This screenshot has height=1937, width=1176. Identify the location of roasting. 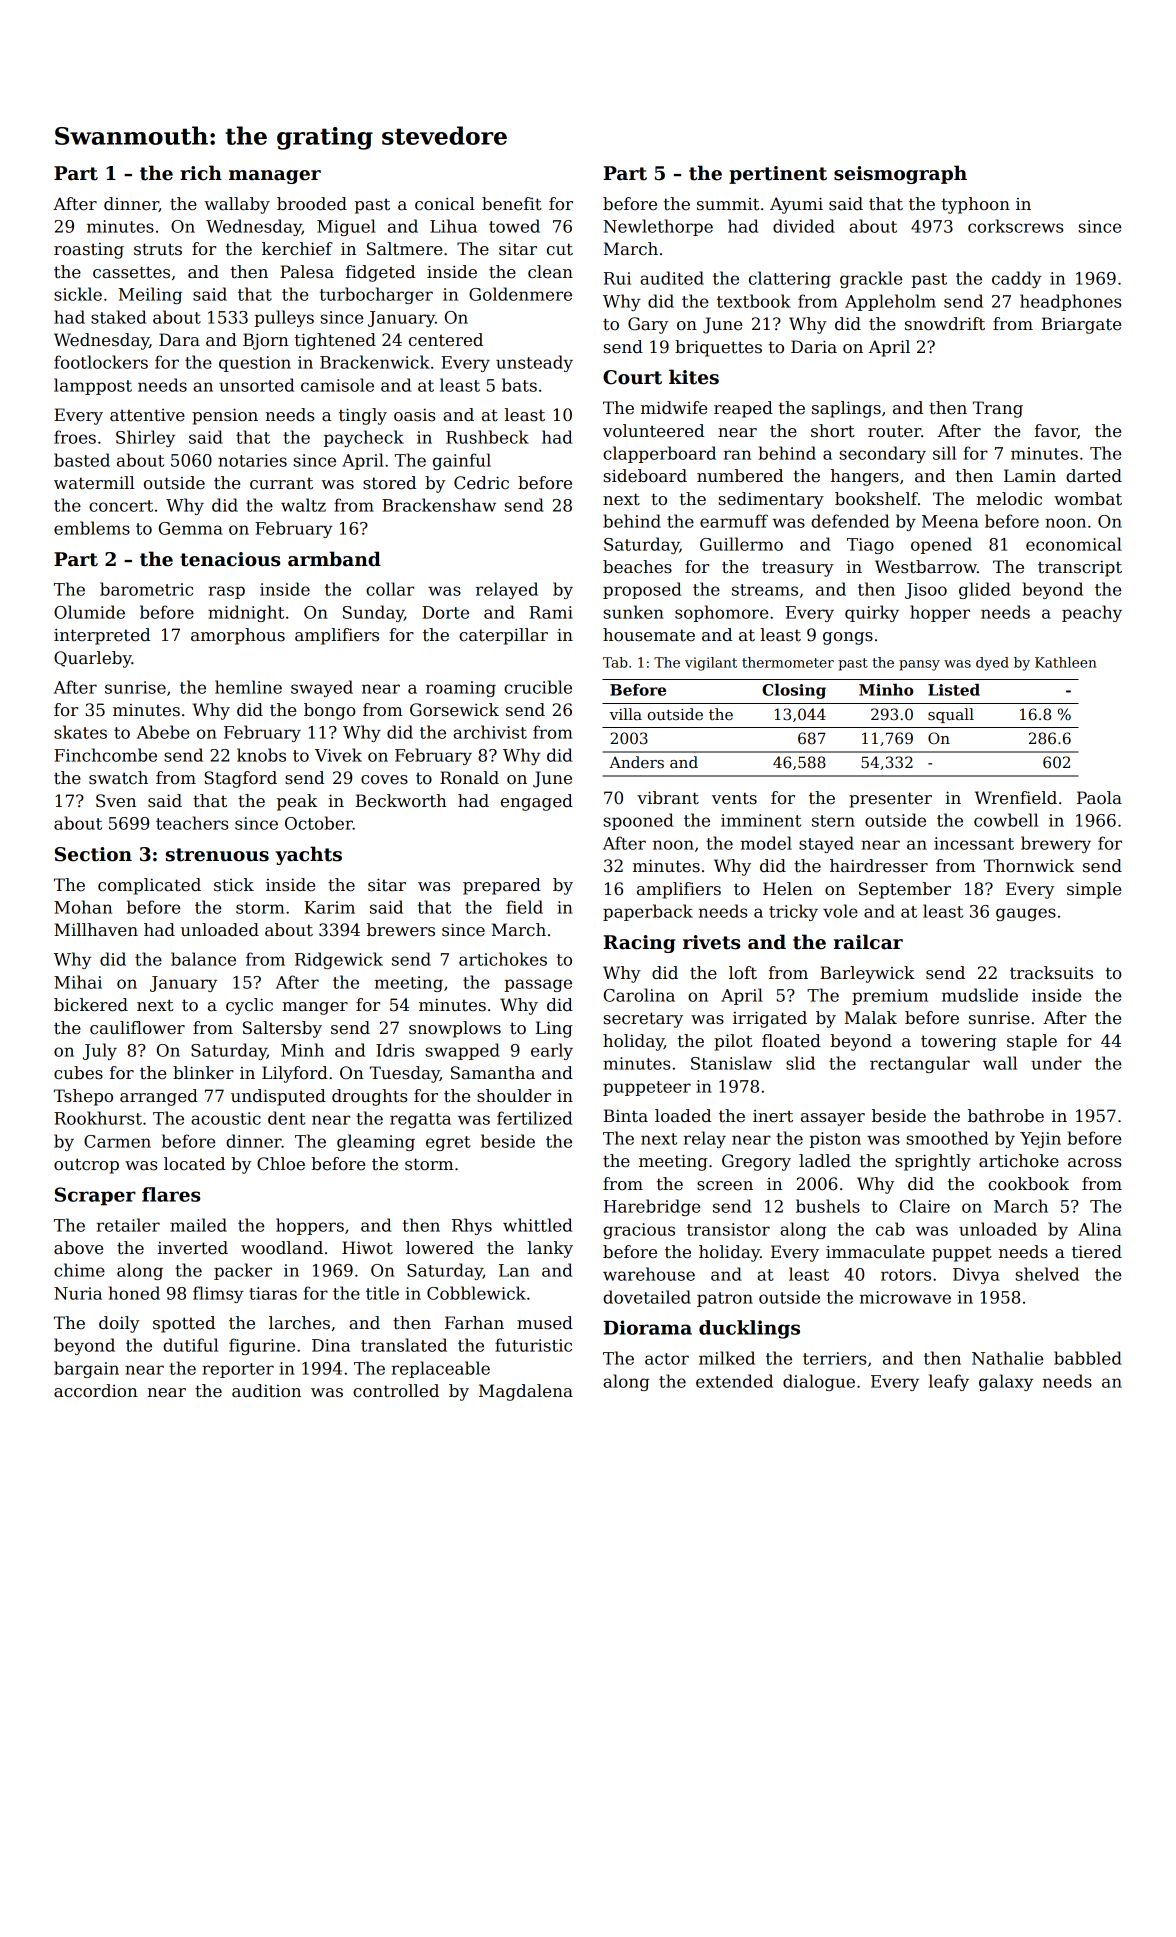
(89, 251).
